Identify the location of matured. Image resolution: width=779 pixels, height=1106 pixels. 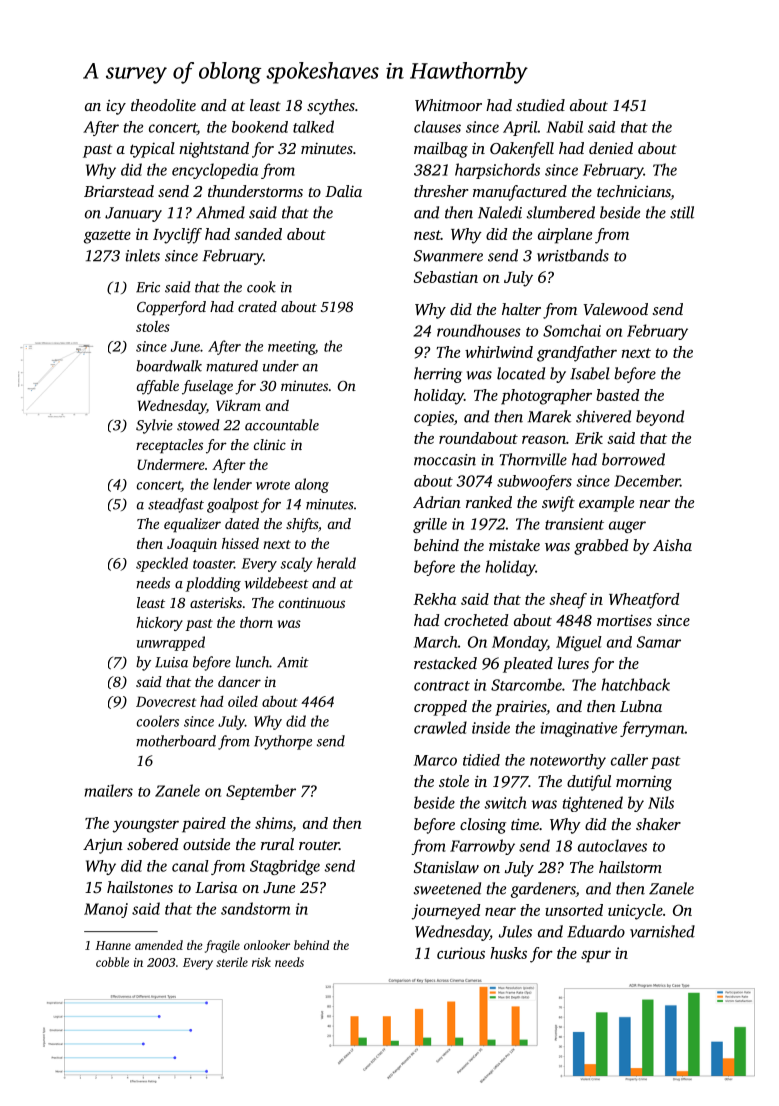
(232, 366).
